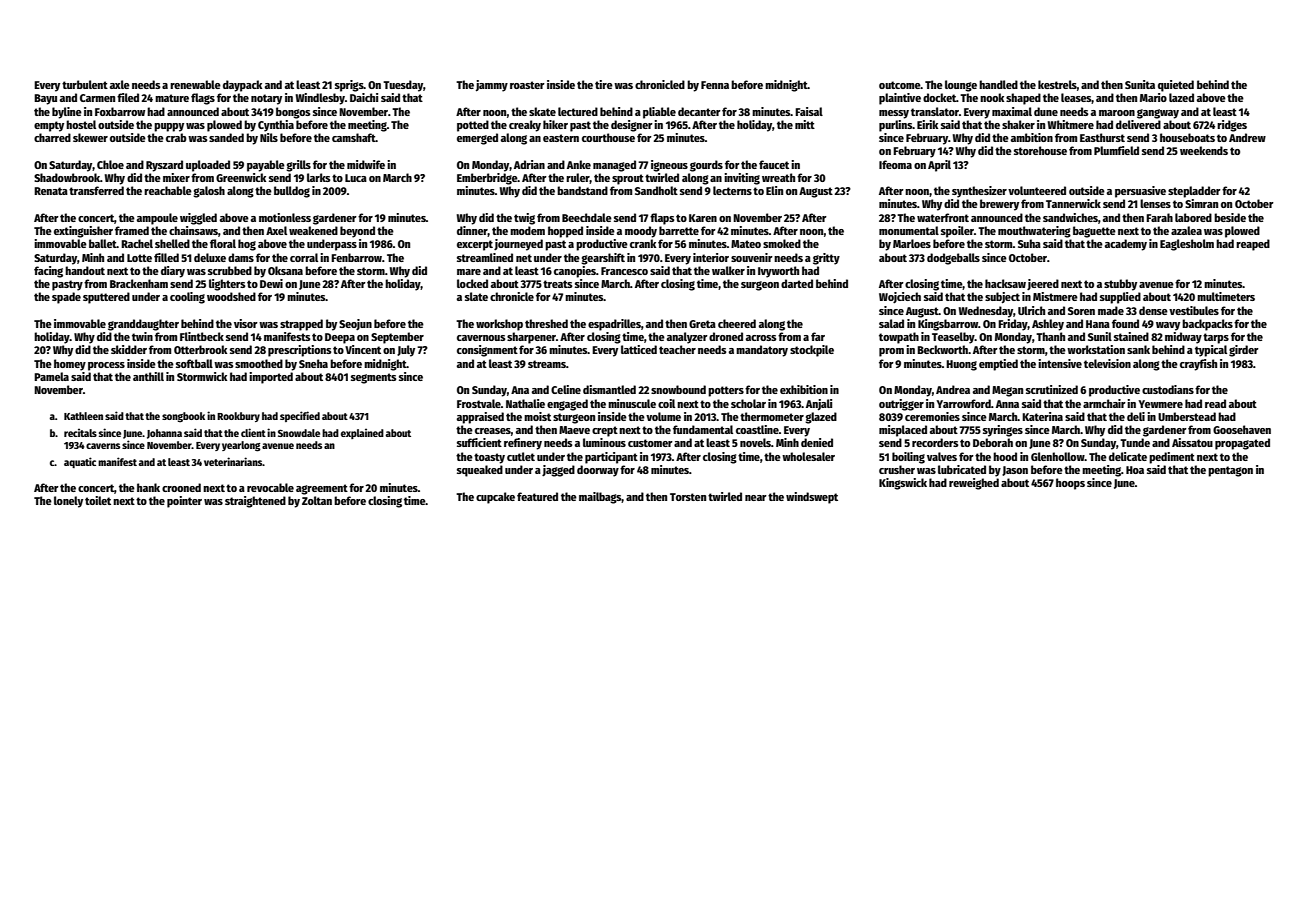 This screenshot has height=924, width=1308. I want to click on April, so click(939, 166).
